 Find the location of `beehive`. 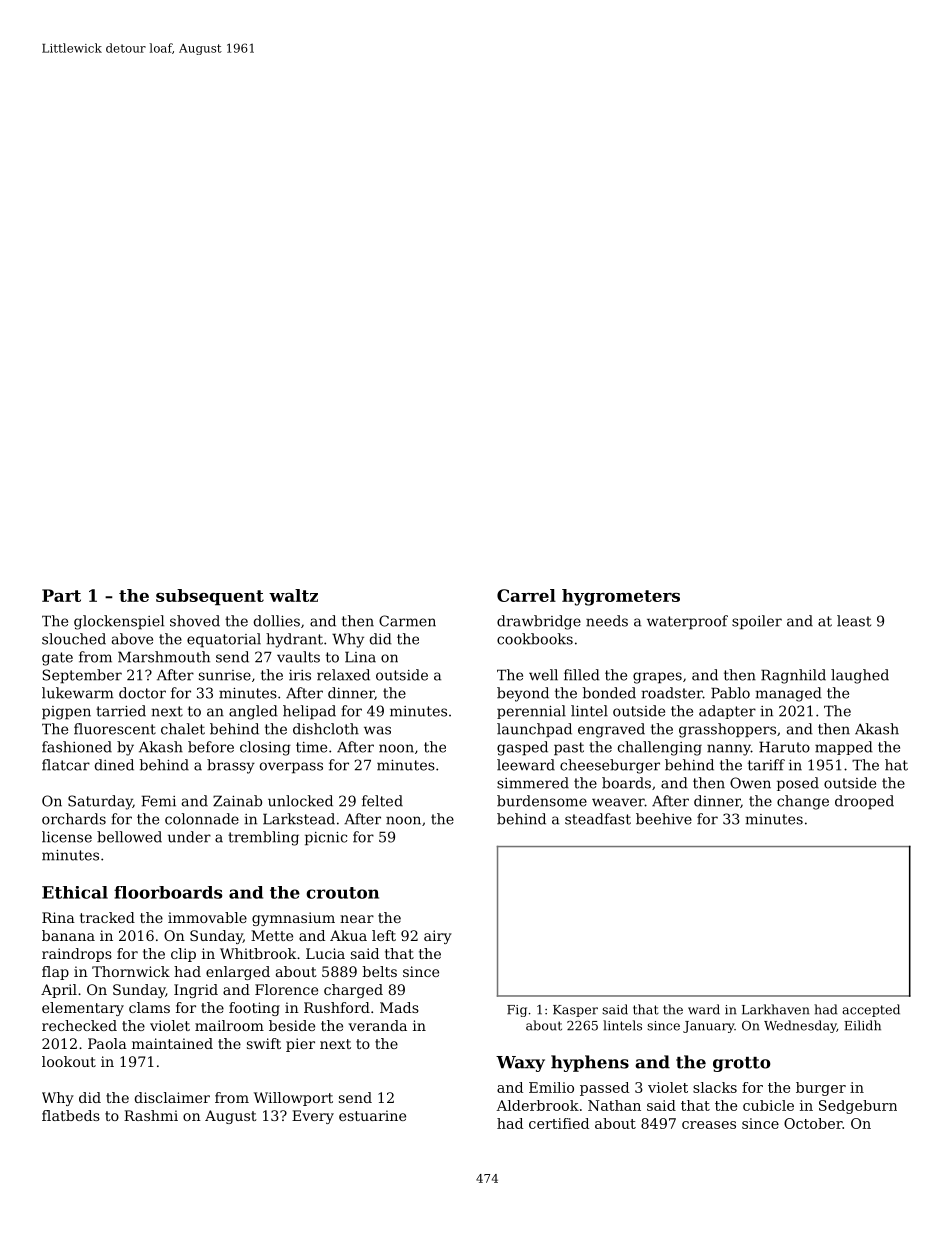

beehive is located at coordinates (664, 819).
